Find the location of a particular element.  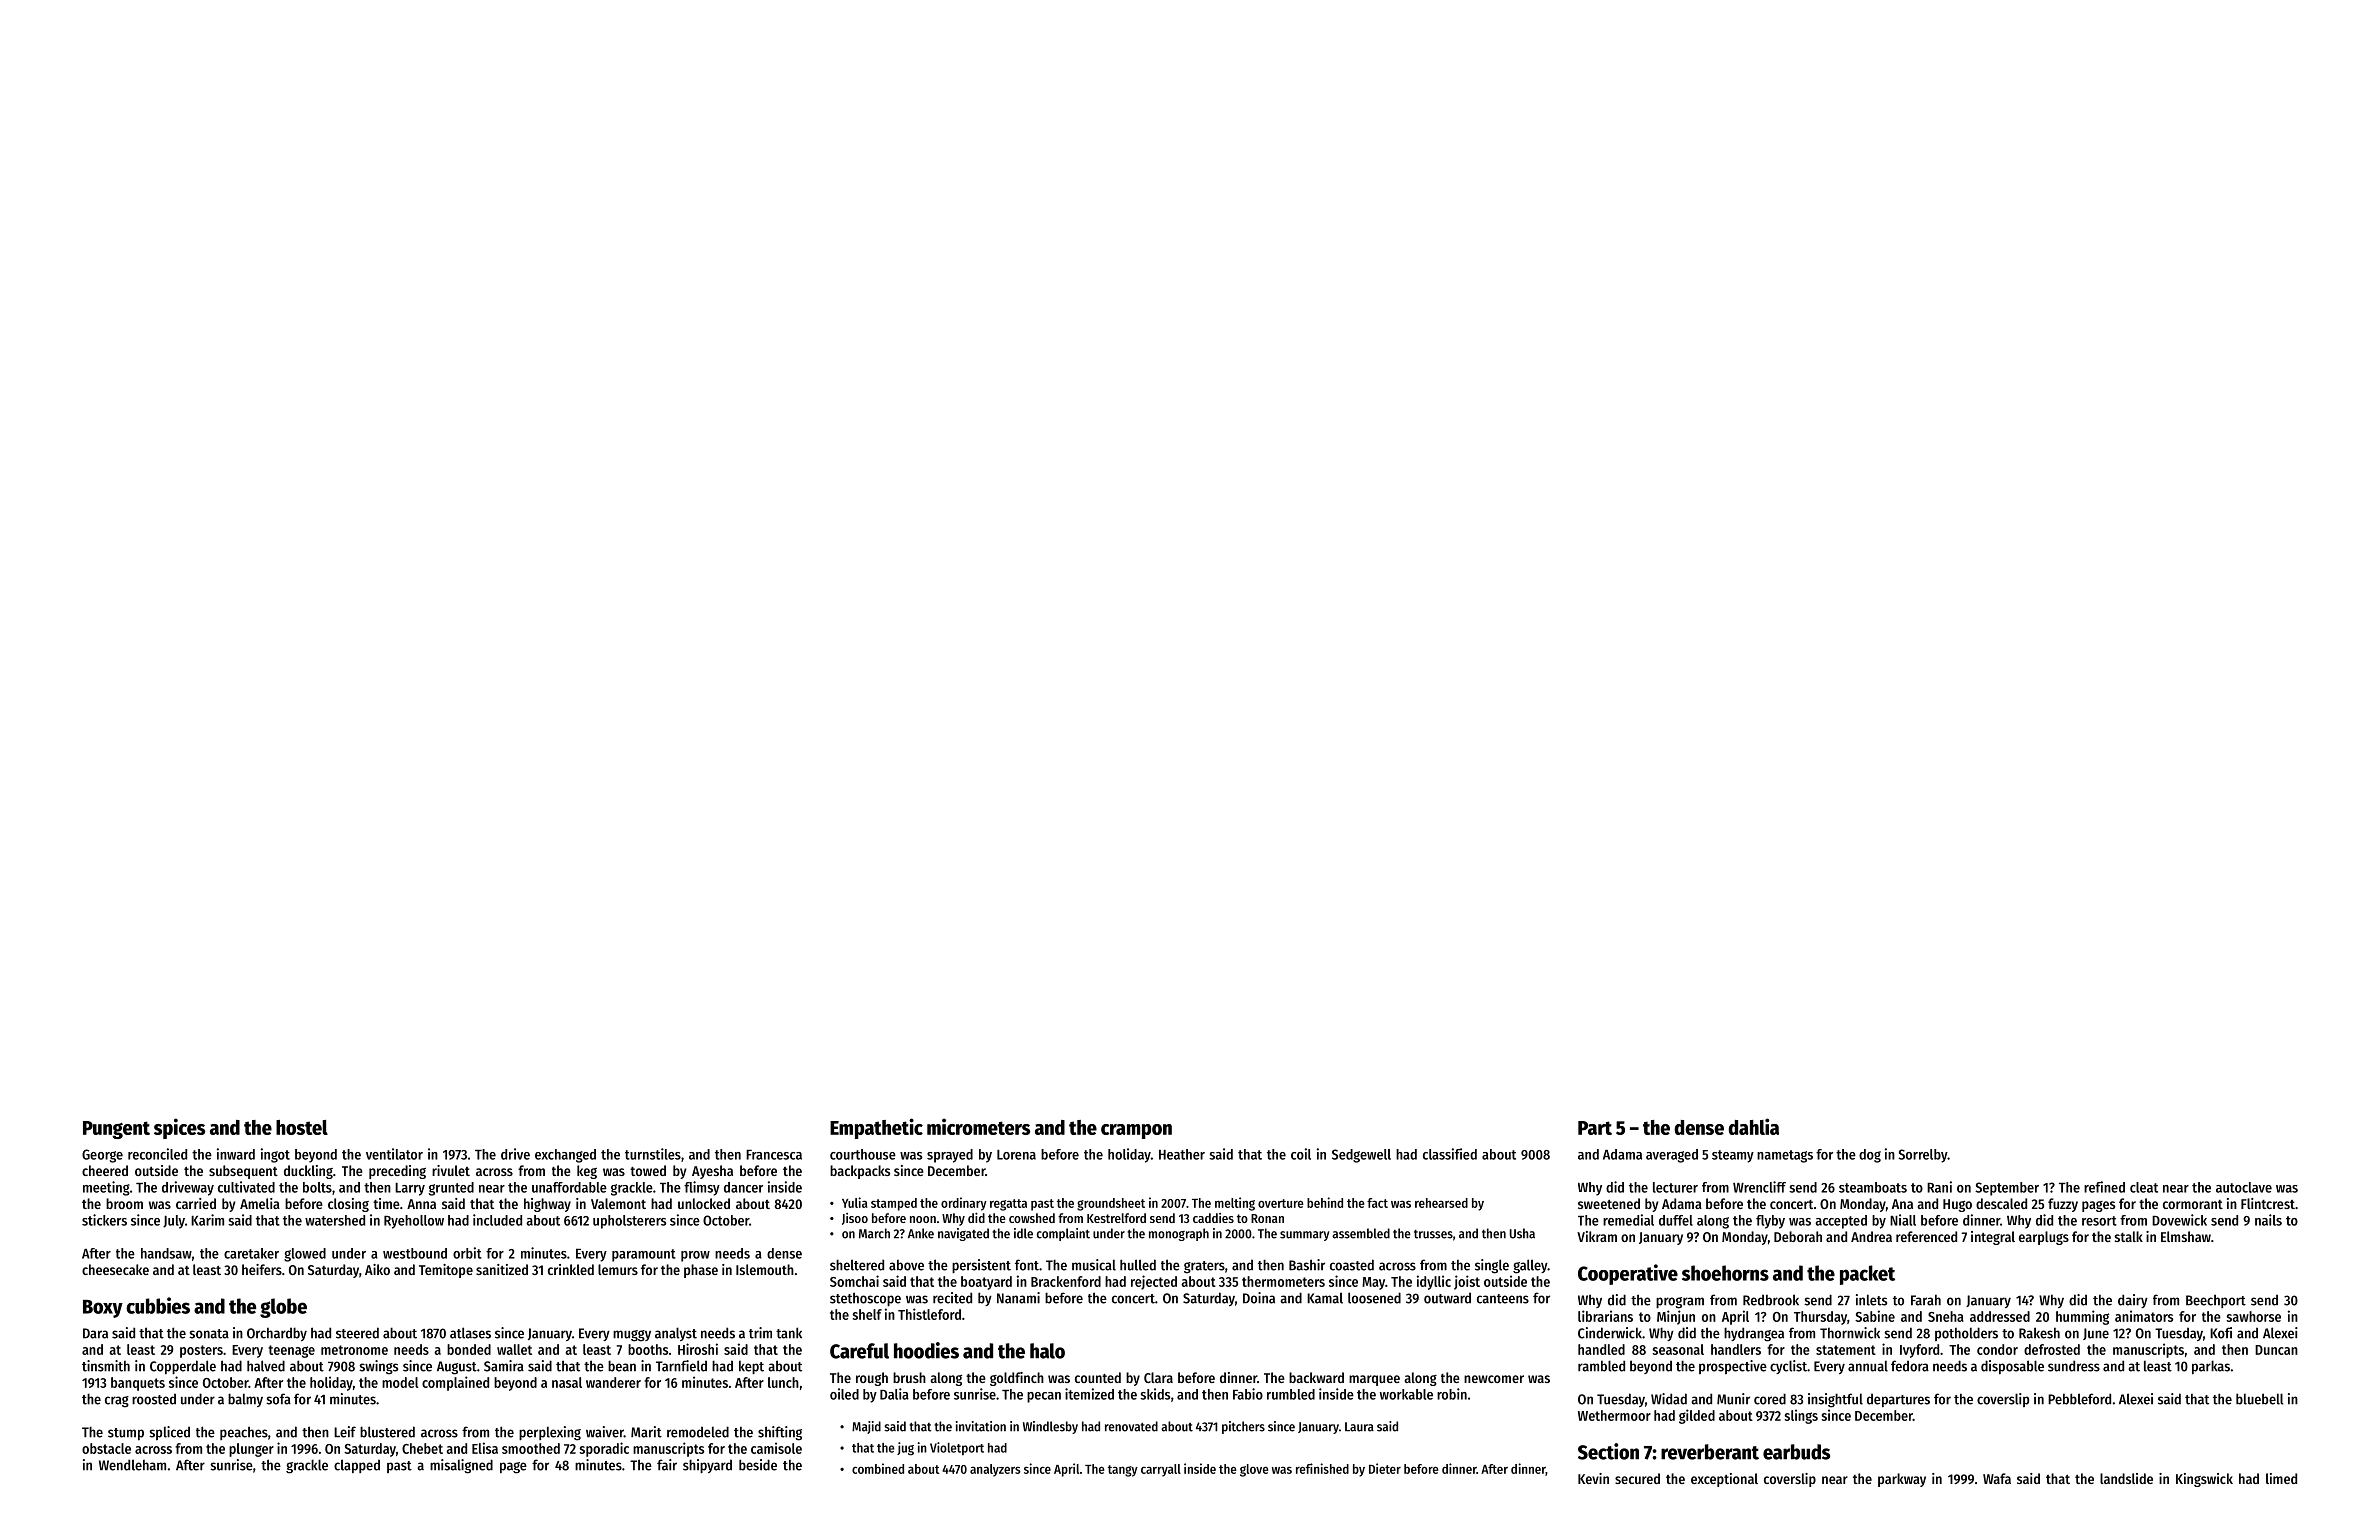

orbit is located at coordinates (467, 1253).
